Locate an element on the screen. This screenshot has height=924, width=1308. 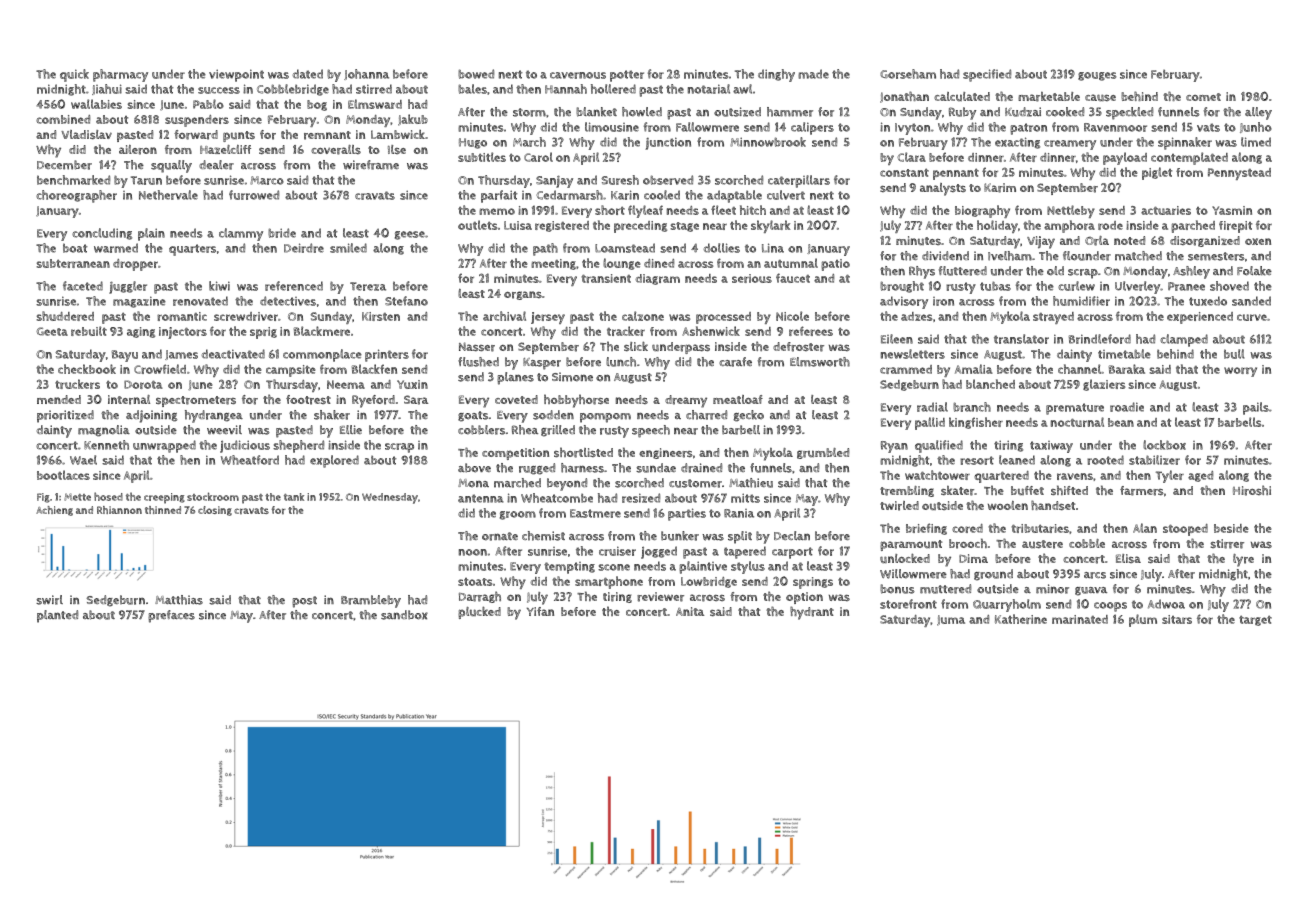
competition is located at coordinates (515, 454).
